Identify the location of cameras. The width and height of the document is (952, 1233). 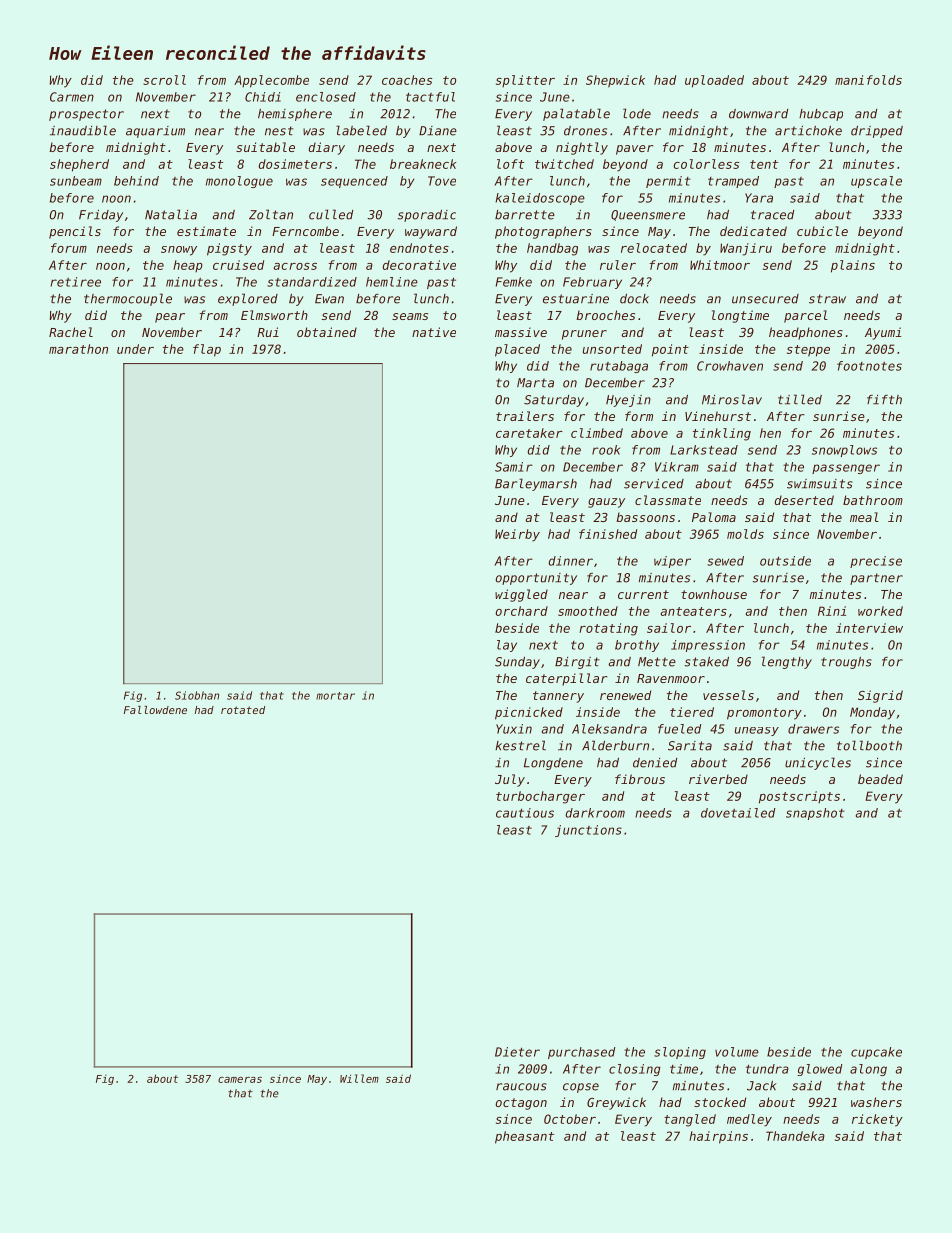
(240, 1080).
